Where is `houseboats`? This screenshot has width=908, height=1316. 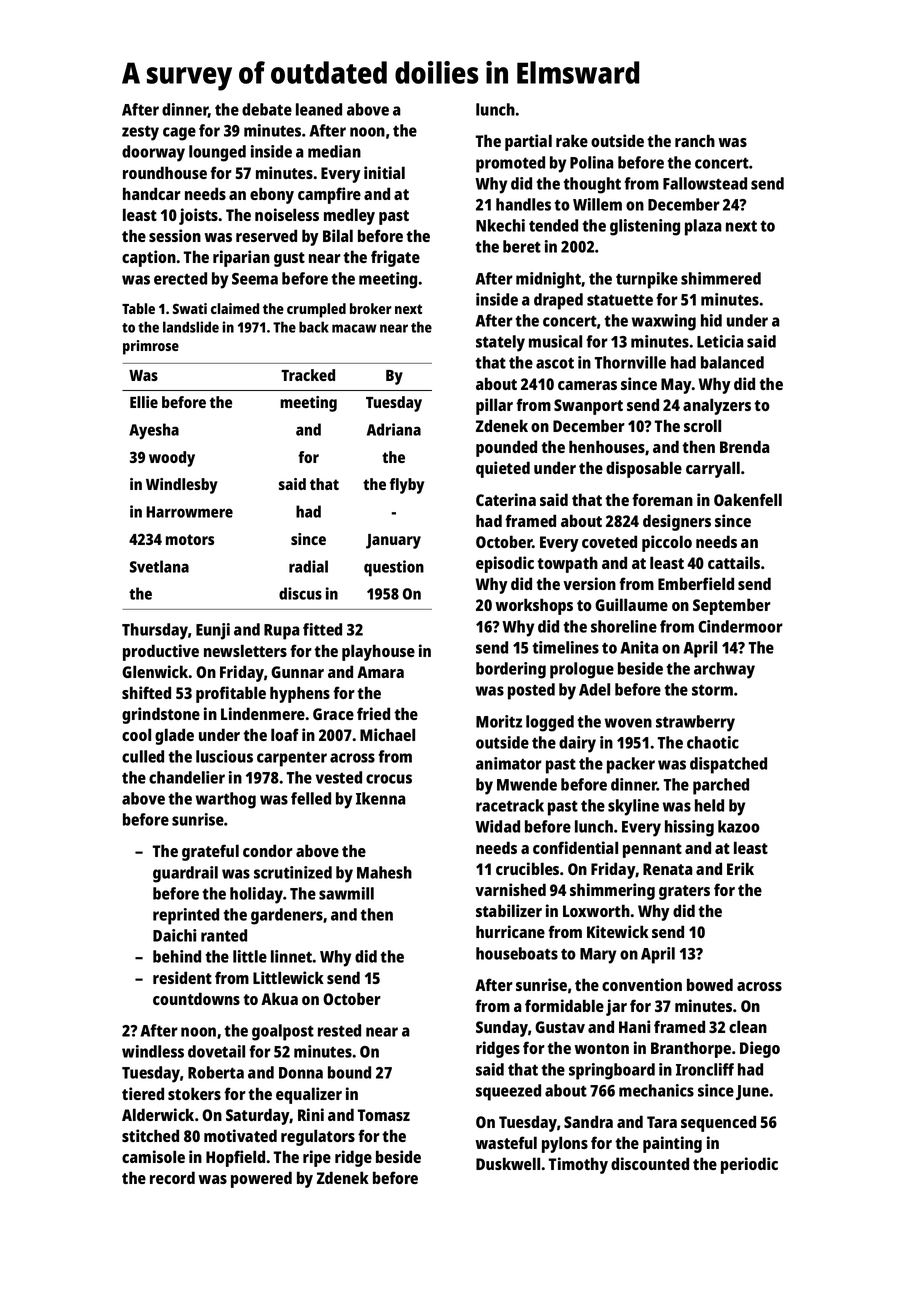 houseboats is located at coordinates (517, 953).
